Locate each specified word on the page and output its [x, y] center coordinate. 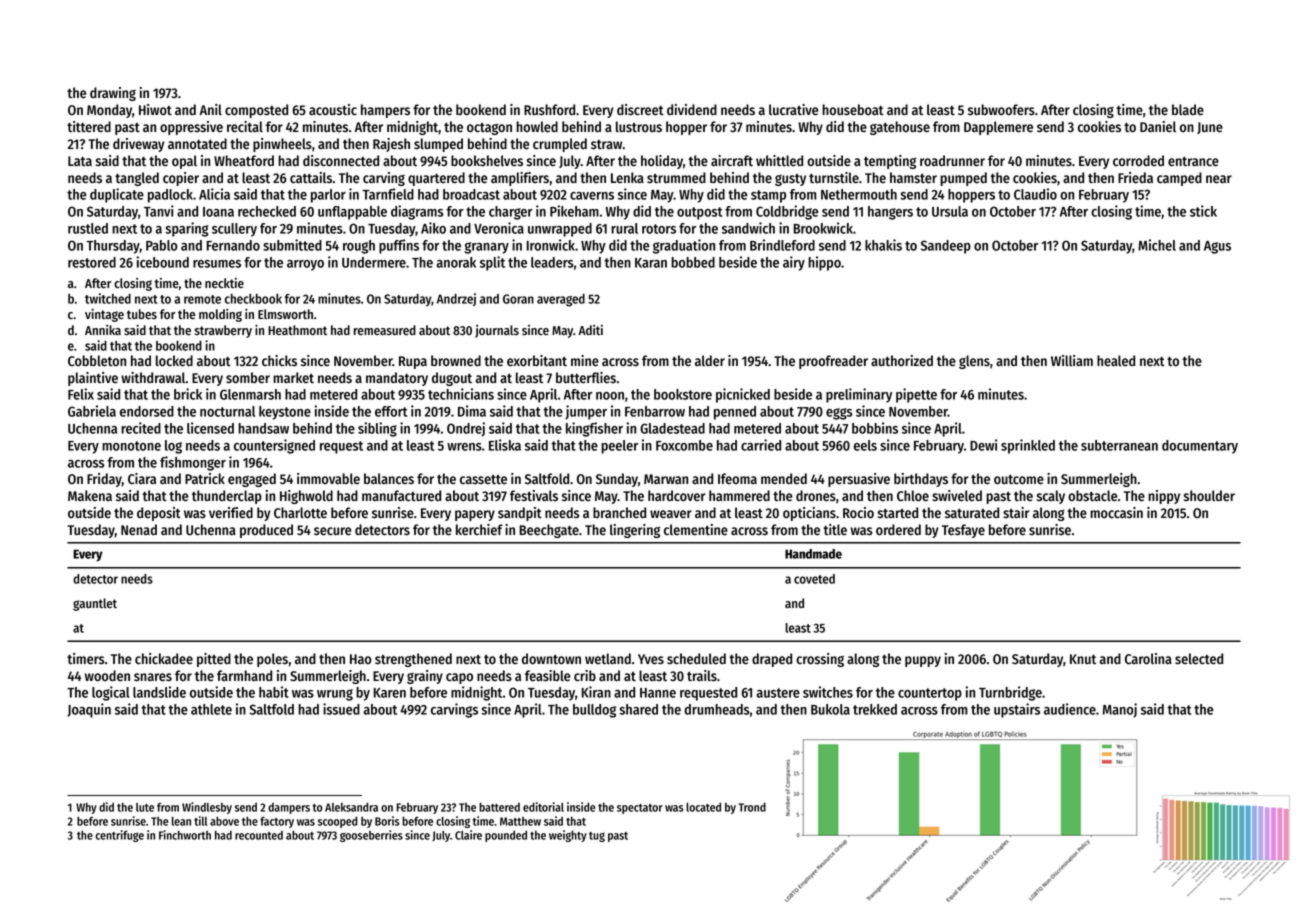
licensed [210, 428]
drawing [113, 94]
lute [145, 807]
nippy [1164, 497]
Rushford [549, 110]
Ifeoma [737, 478]
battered [499, 807]
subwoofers [1001, 110]
